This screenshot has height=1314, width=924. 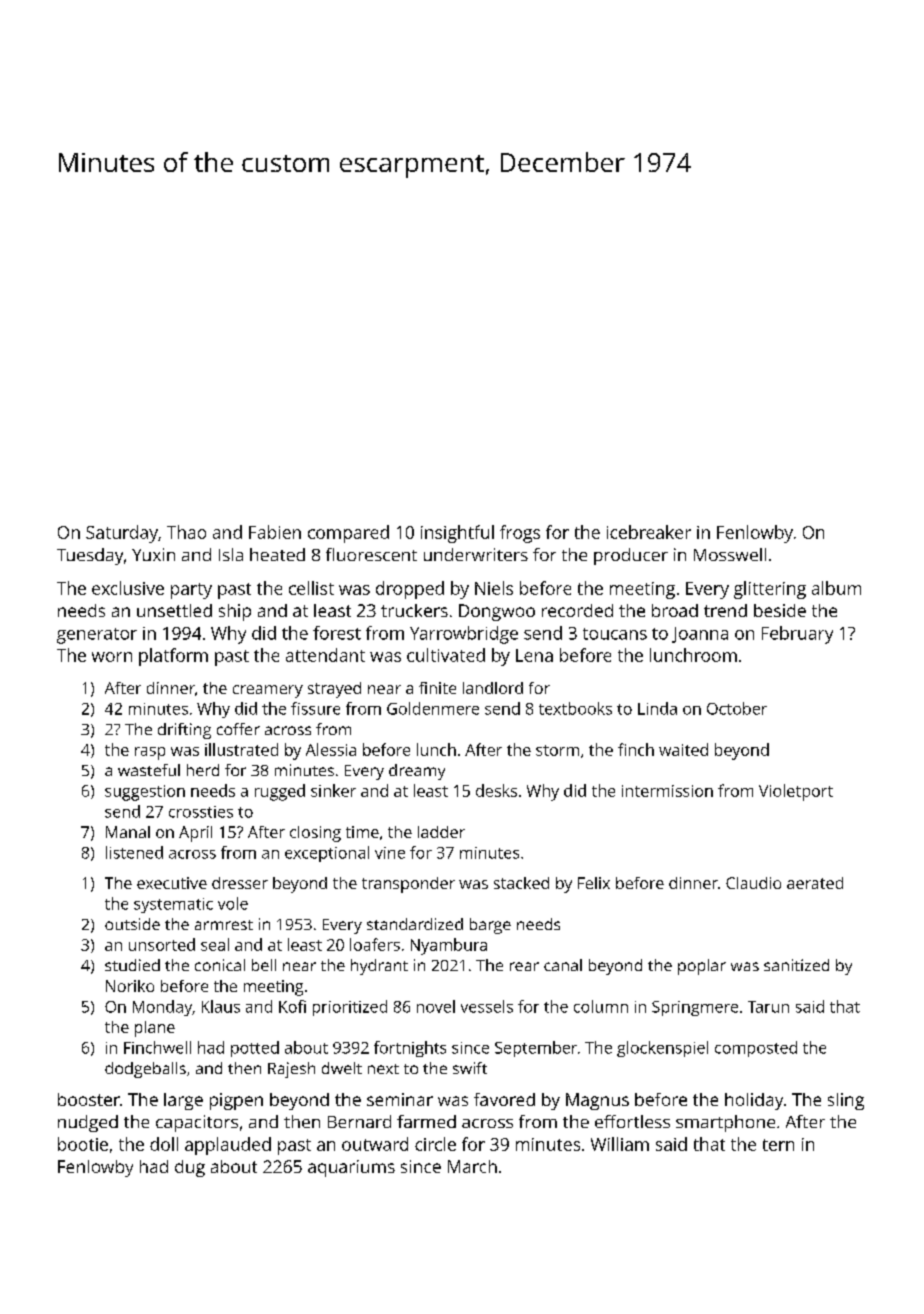 I want to click on Thao, so click(x=186, y=532).
